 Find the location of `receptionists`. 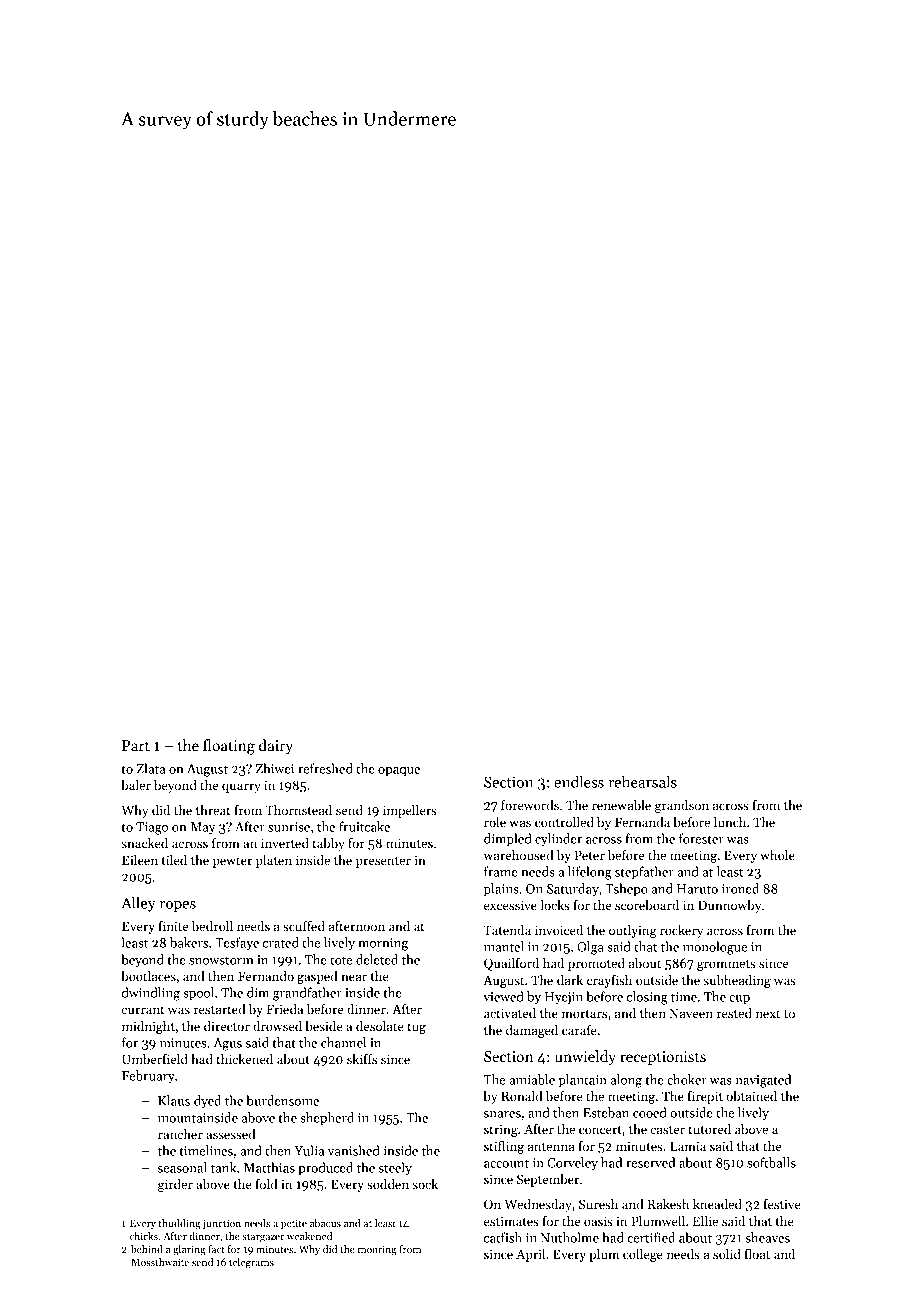

receptionists is located at coordinates (663, 1058).
